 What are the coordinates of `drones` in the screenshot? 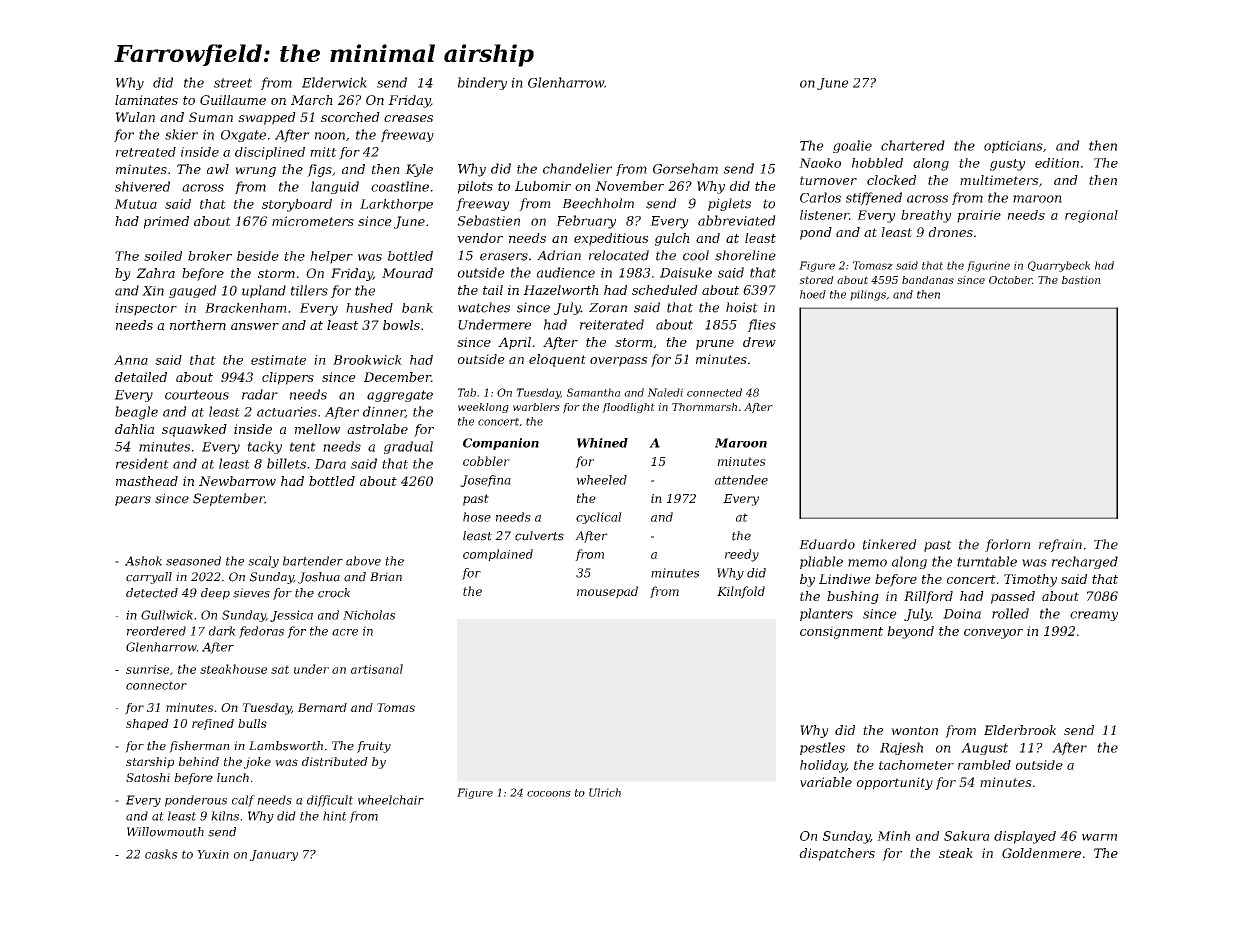 It's located at (950, 232).
